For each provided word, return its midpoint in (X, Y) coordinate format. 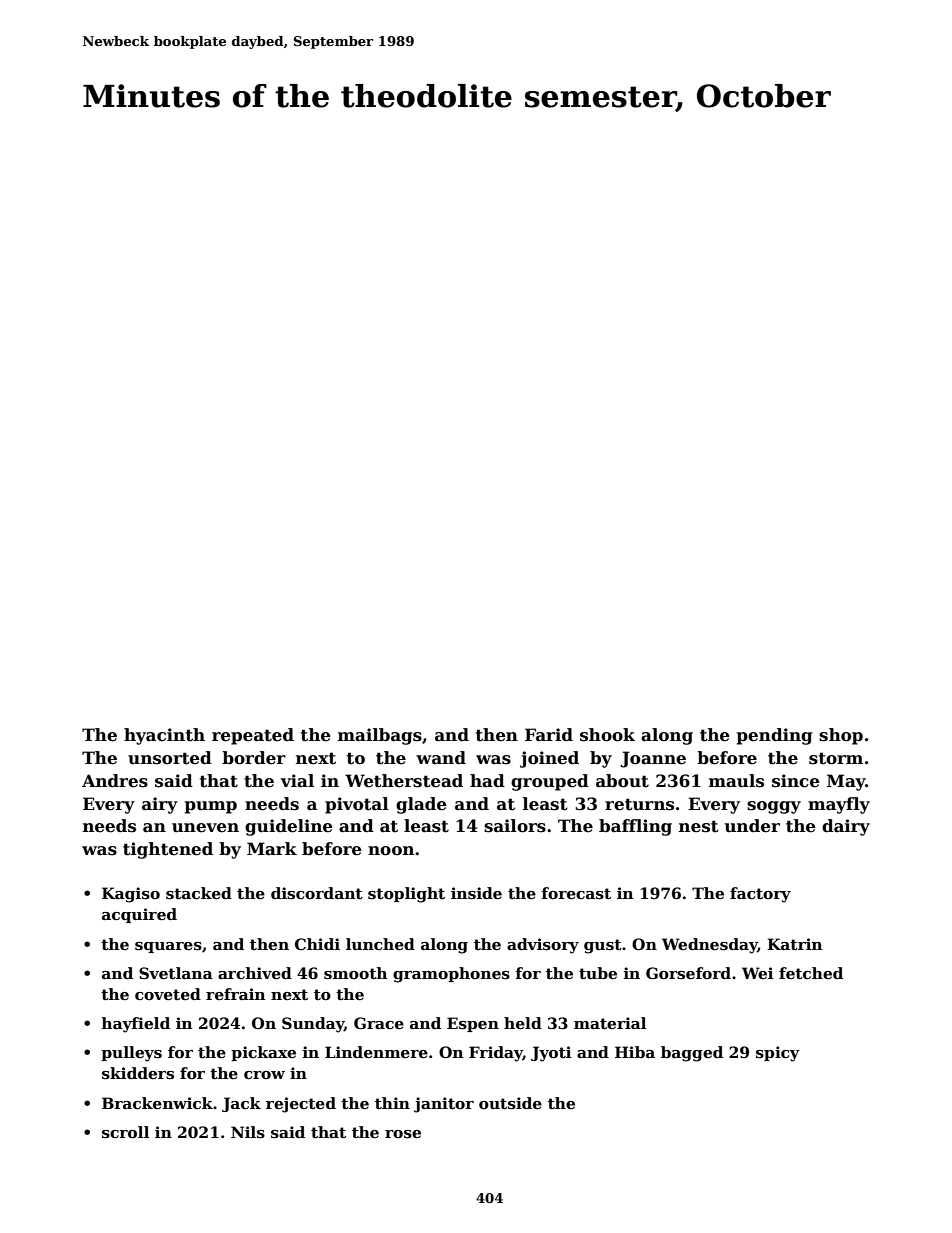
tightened (168, 850)
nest (699, 826)
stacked (199, 893)
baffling (635, 827)
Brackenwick (157, 1103)
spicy (778, 1054)
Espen (473, 1024)
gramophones (451, 975)
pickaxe (263, 1053)
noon (391, 851)
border (254, 758)
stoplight (406, 895)
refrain (236, 994)
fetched (811, 973)
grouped (550, 782)
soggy (774, 807)
